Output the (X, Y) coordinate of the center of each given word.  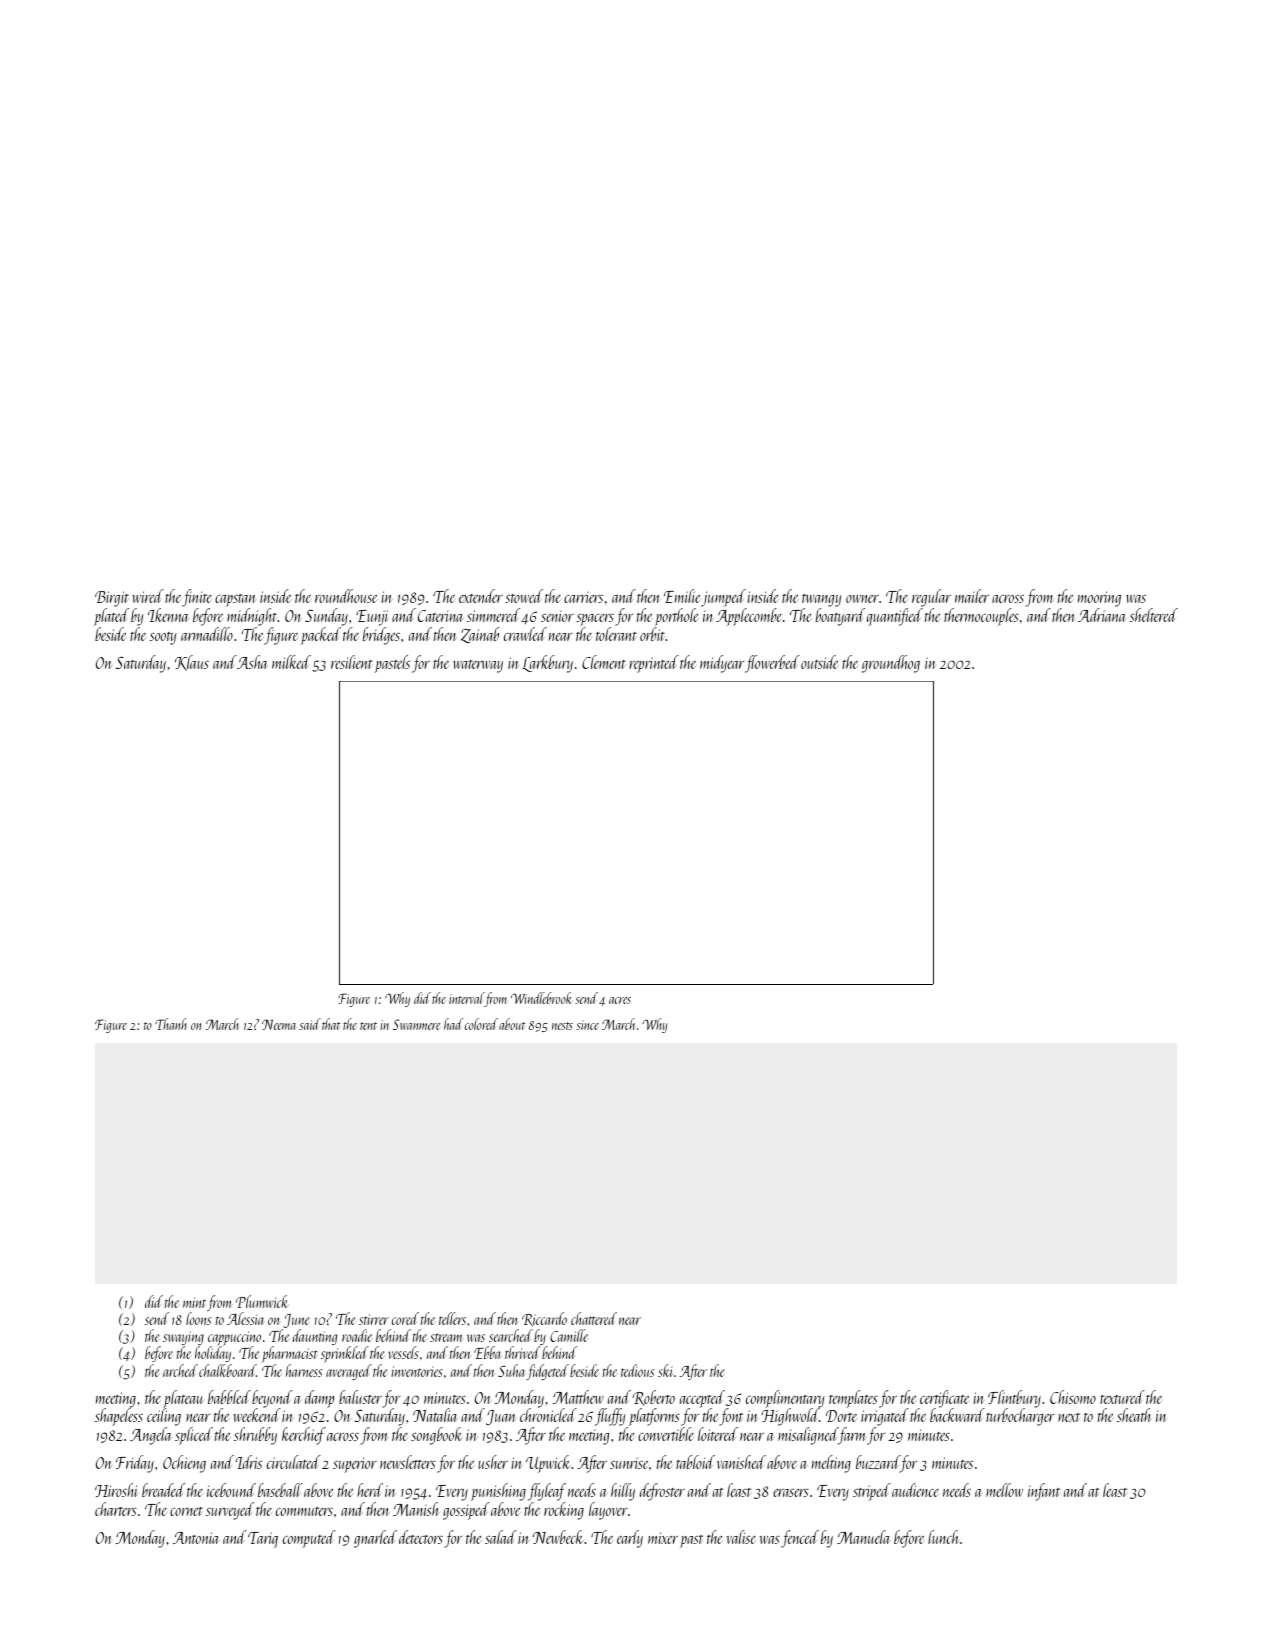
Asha (252, 662)
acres (620, 1000)
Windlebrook (541, 998)
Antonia (196, 1538)
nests (562, 1026)
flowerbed (772, 664)
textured (1122, 1397)
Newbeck (558, 1537)
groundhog (891, 664)
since (587, 1025)
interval (467, 999)
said (310, 1024)
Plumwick (262, 1301)
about (512, 1024)
